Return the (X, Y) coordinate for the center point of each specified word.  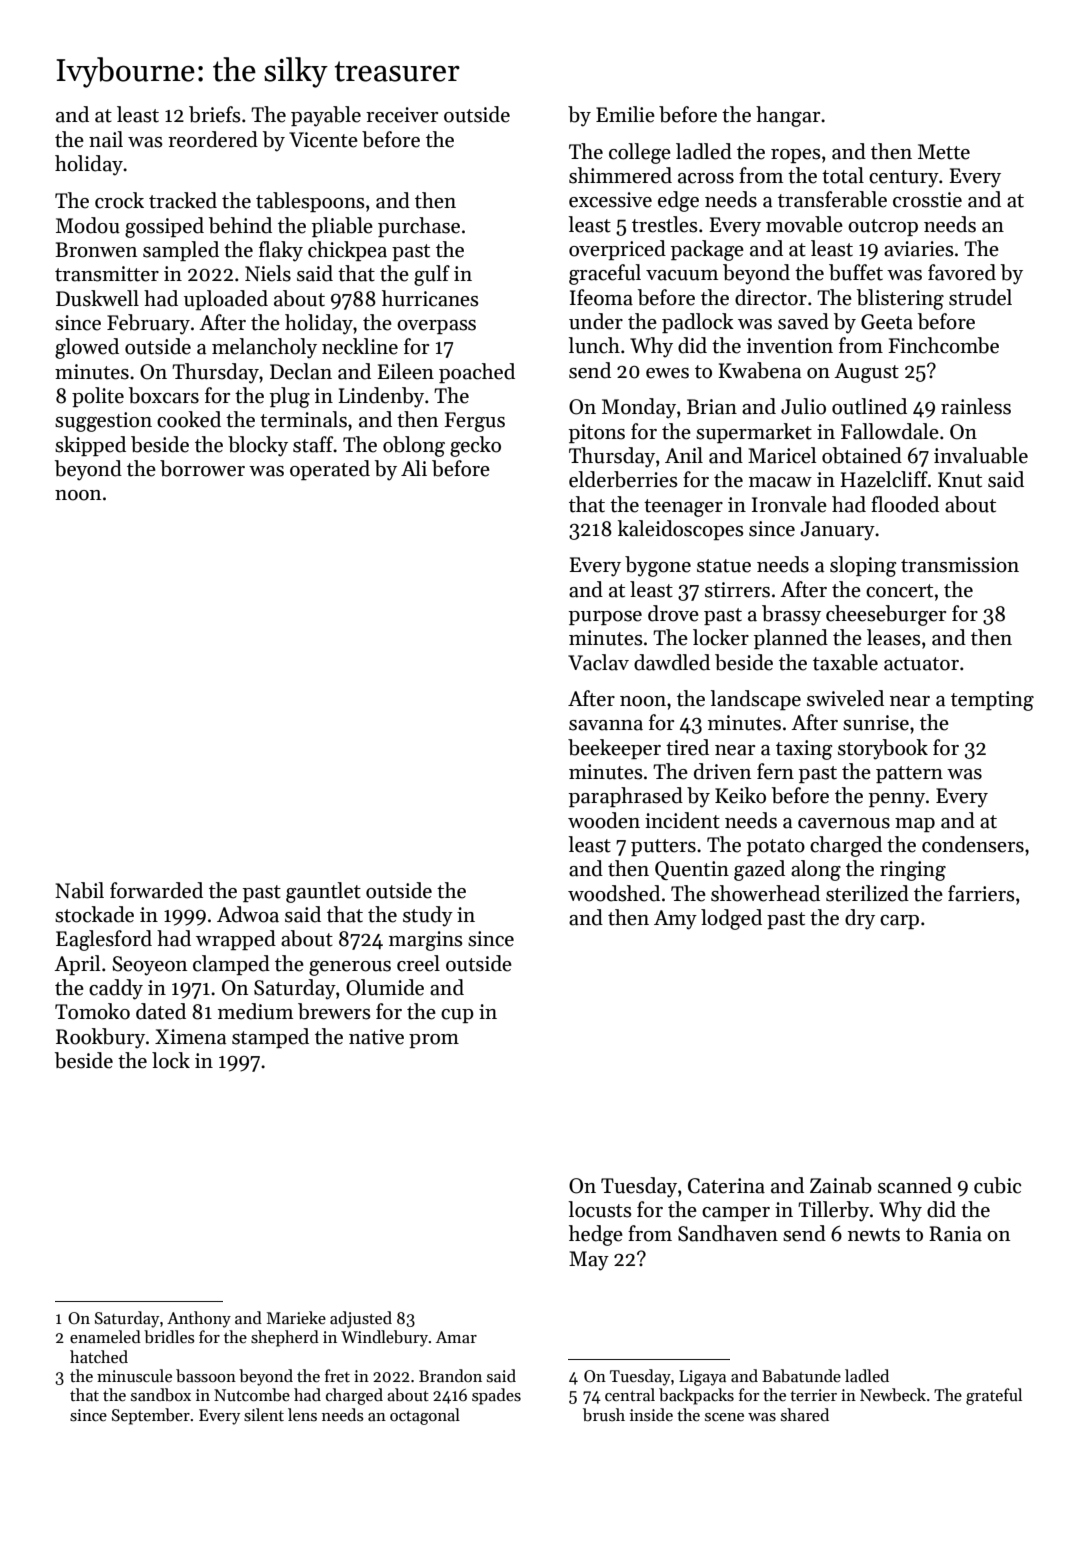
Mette (944, 152)
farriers (981, 893)
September (151, 1416)
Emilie (625, 114)
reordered (213, 139)
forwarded (156, 890)
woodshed (614, 893)
